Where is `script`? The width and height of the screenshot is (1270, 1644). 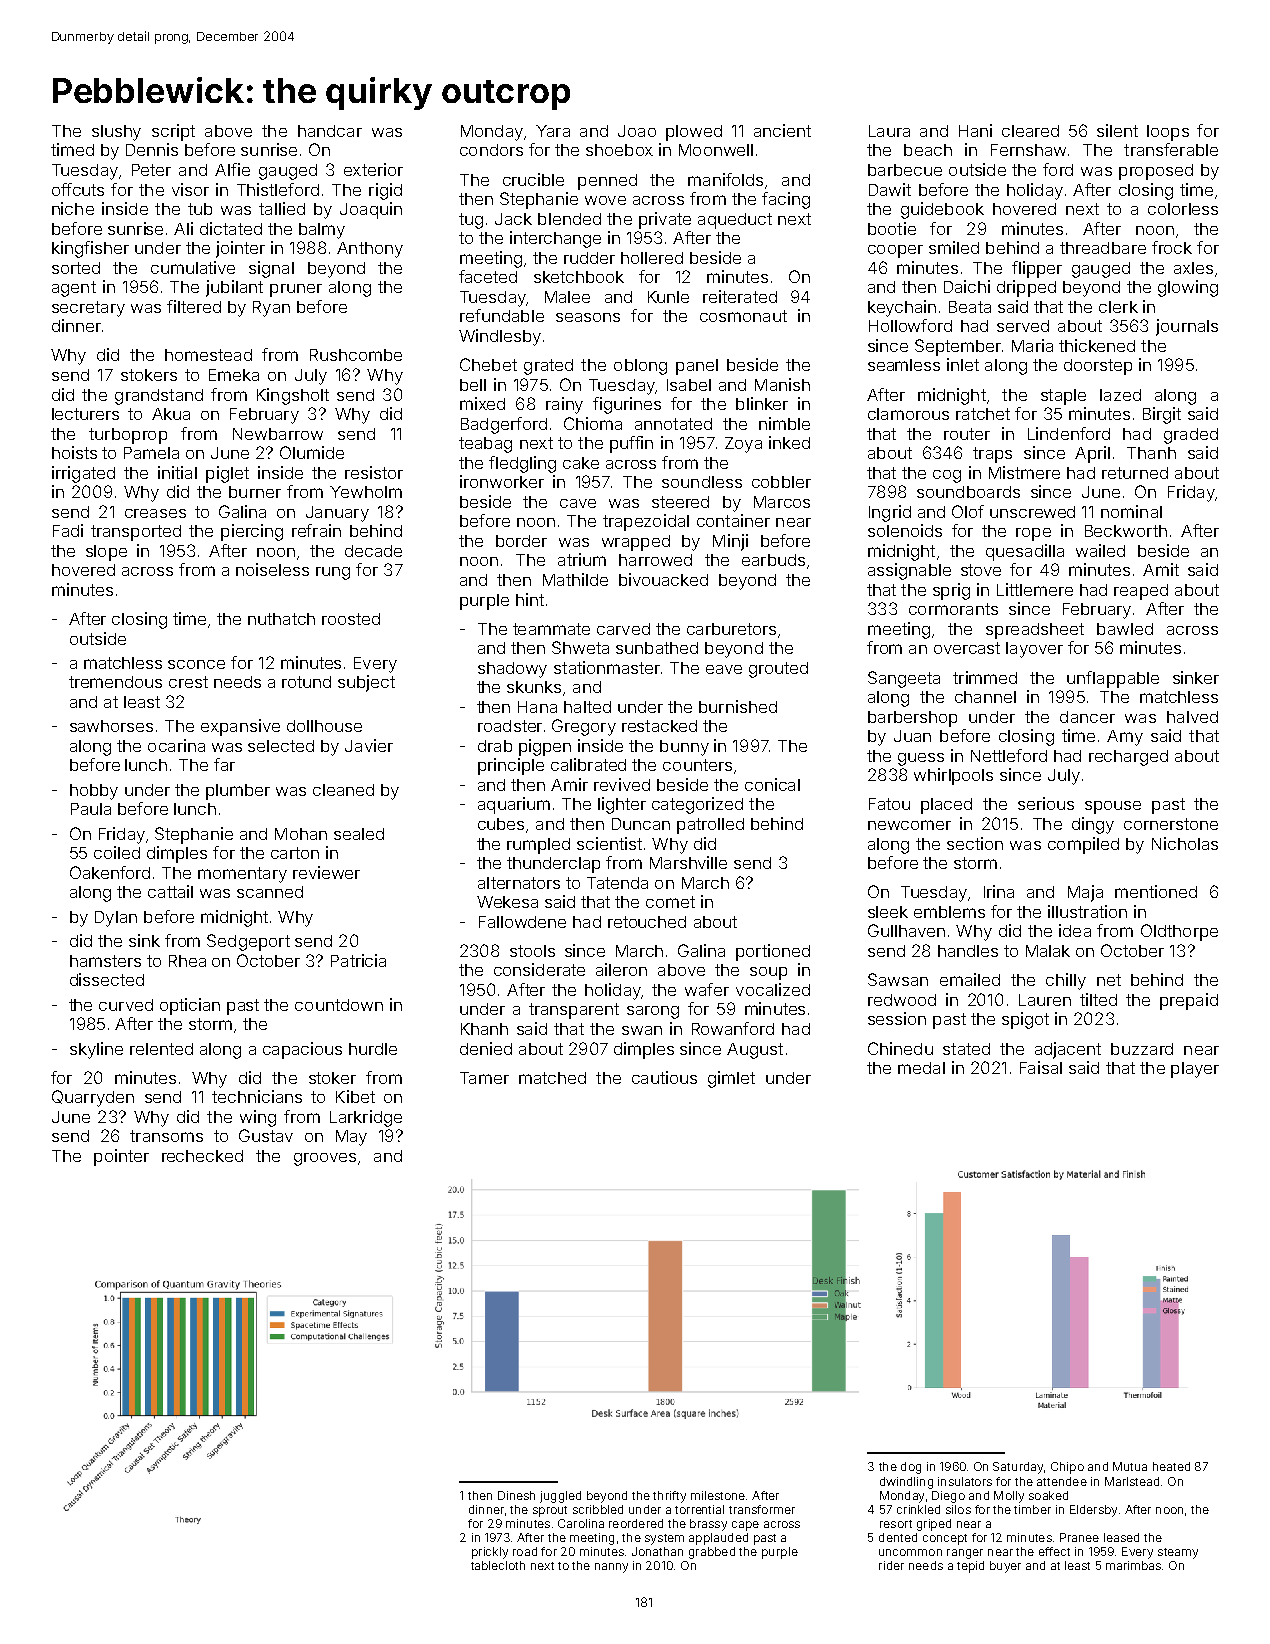
script is located at coordinates (173, 132).
